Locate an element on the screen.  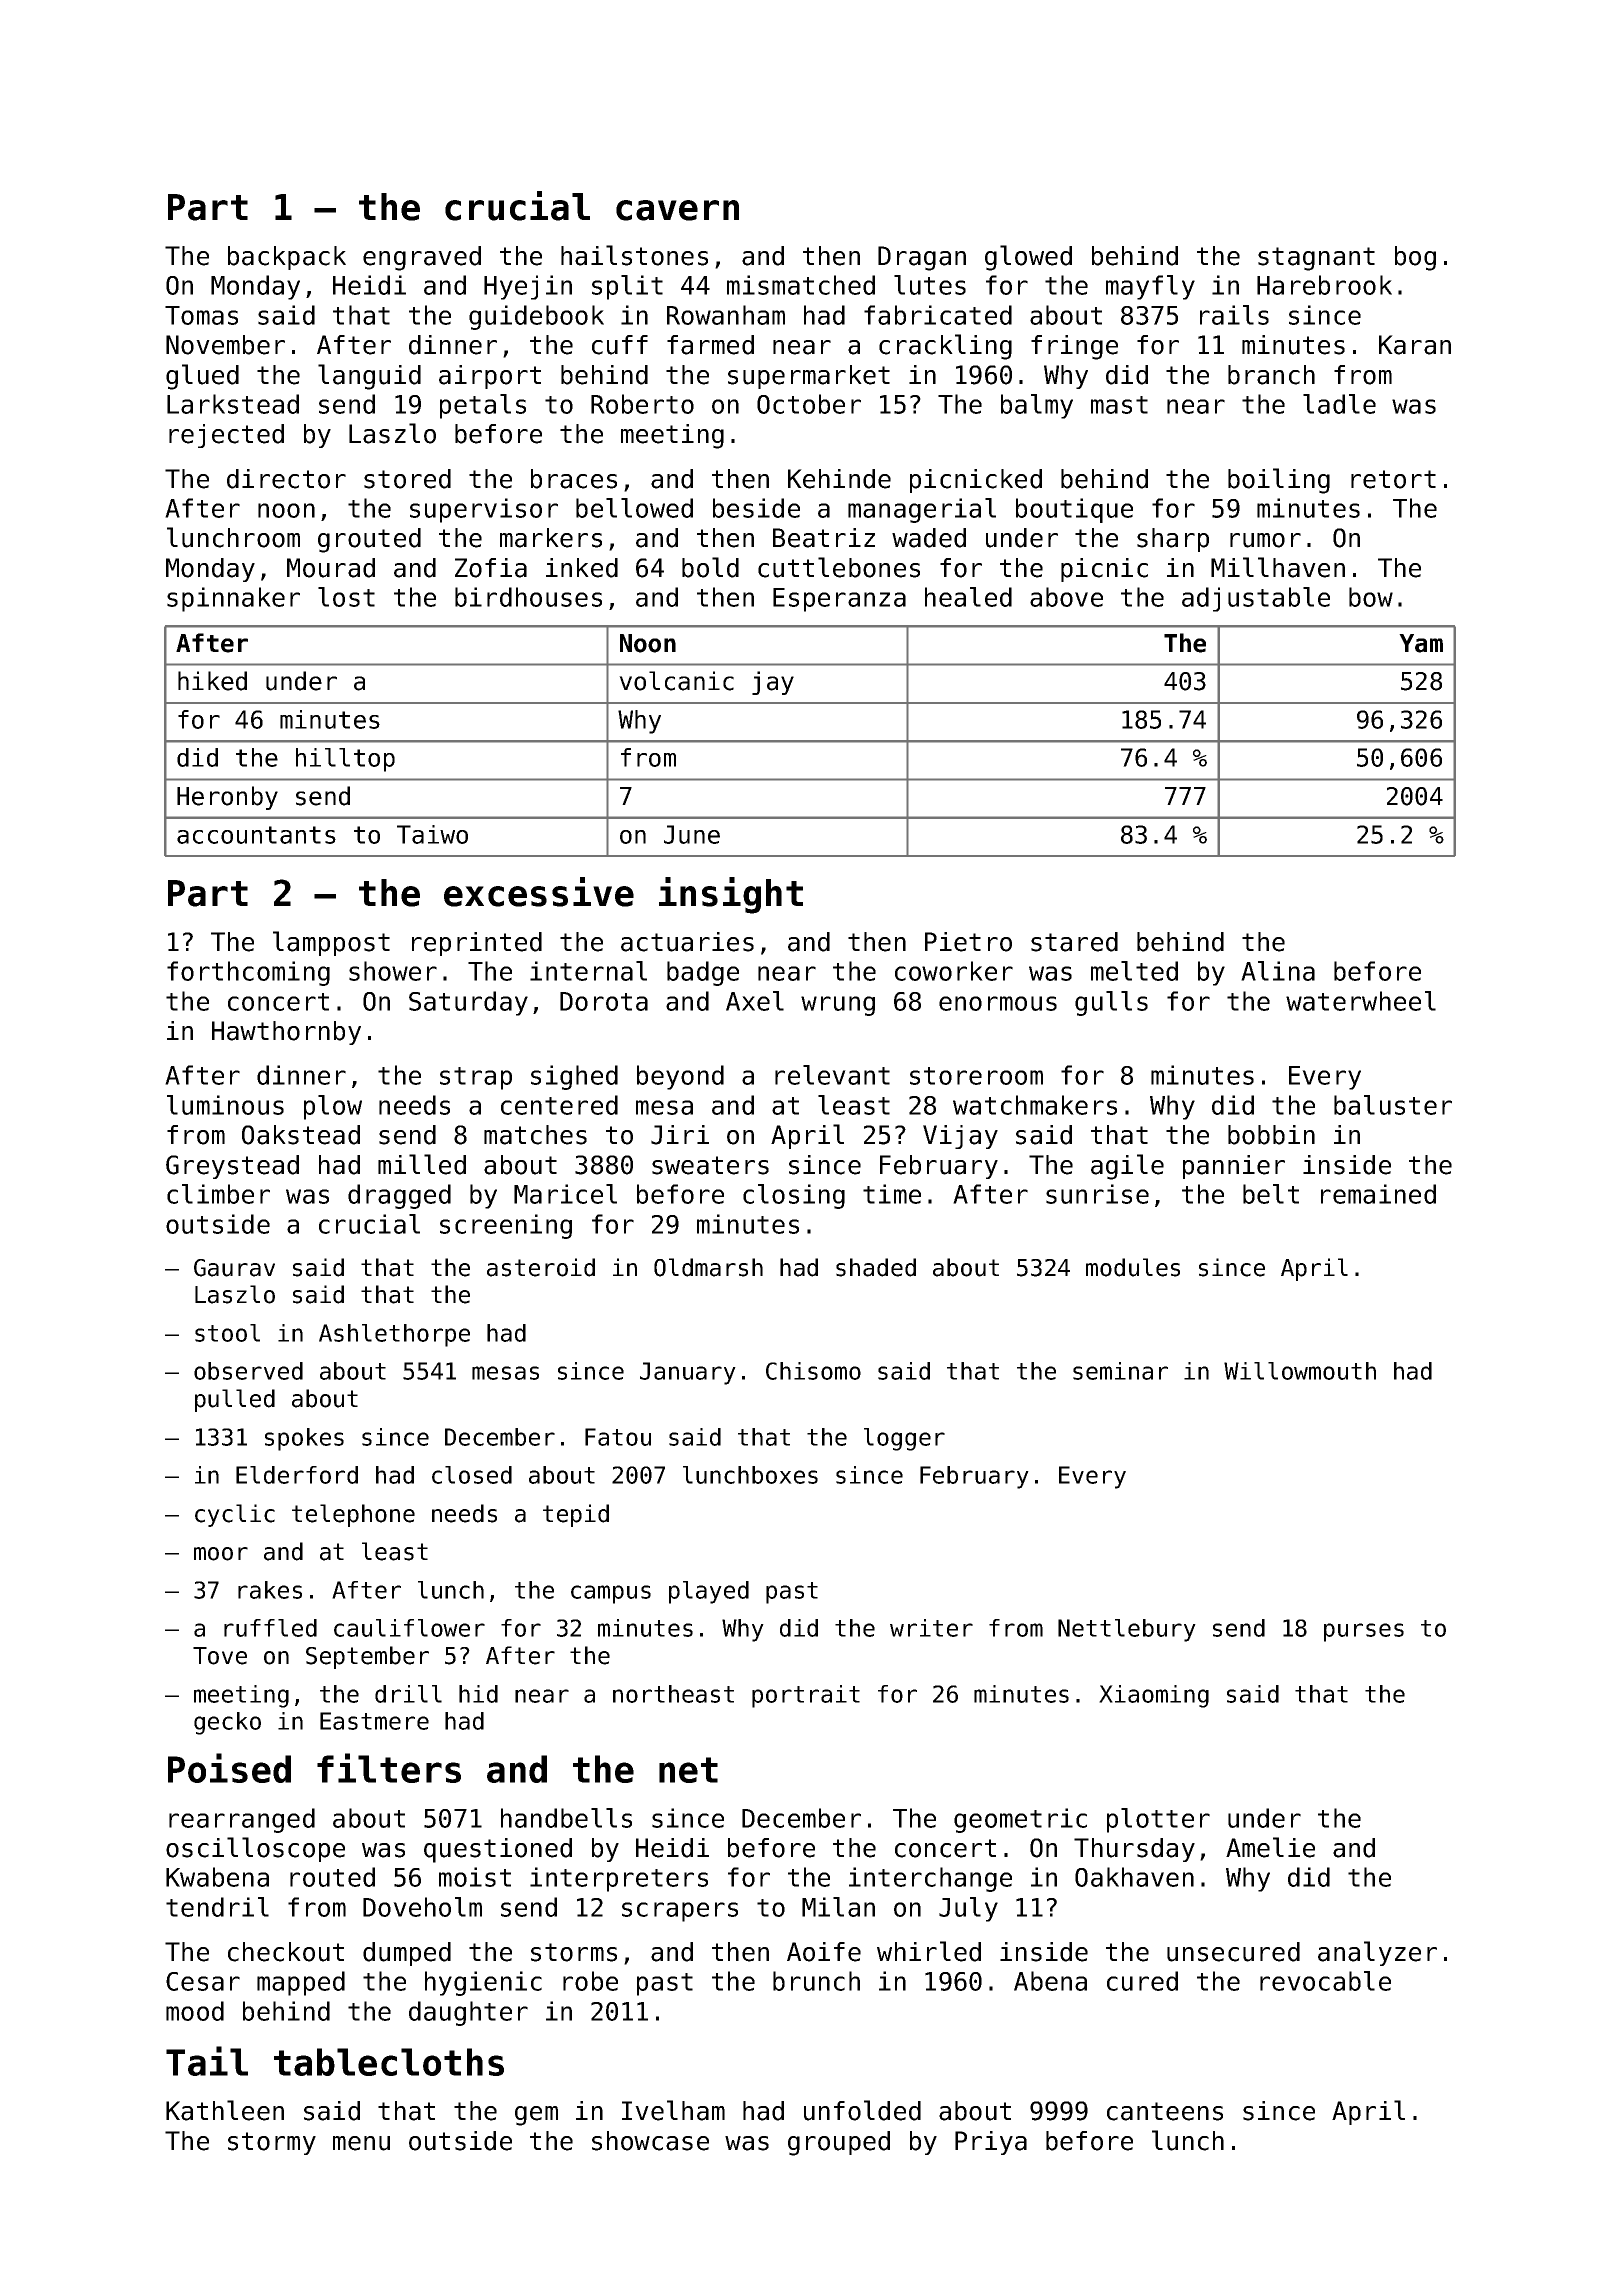
writer is located at coordinates (931, 1628).
